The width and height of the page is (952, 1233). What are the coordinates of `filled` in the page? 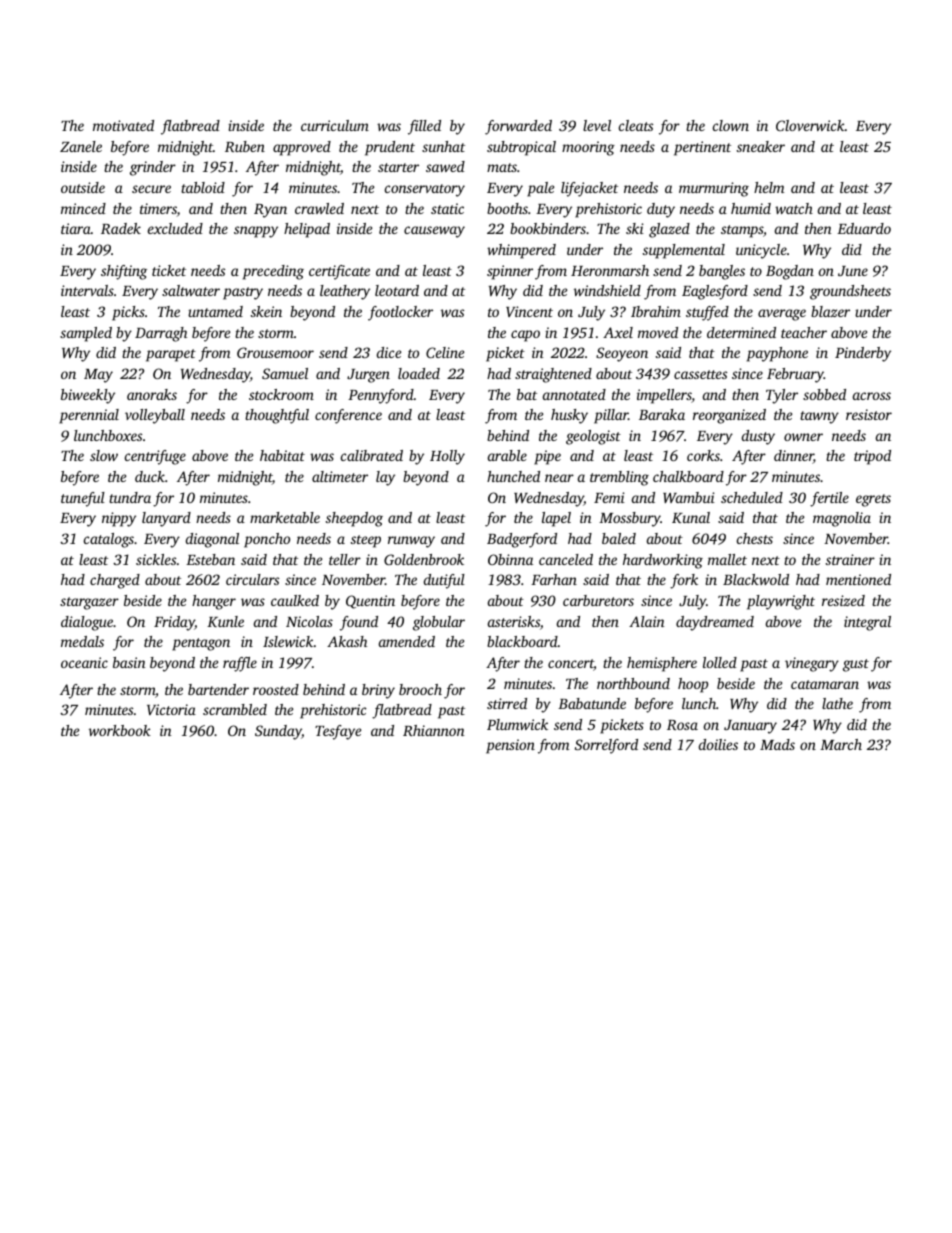 It's located at (424, 127).
